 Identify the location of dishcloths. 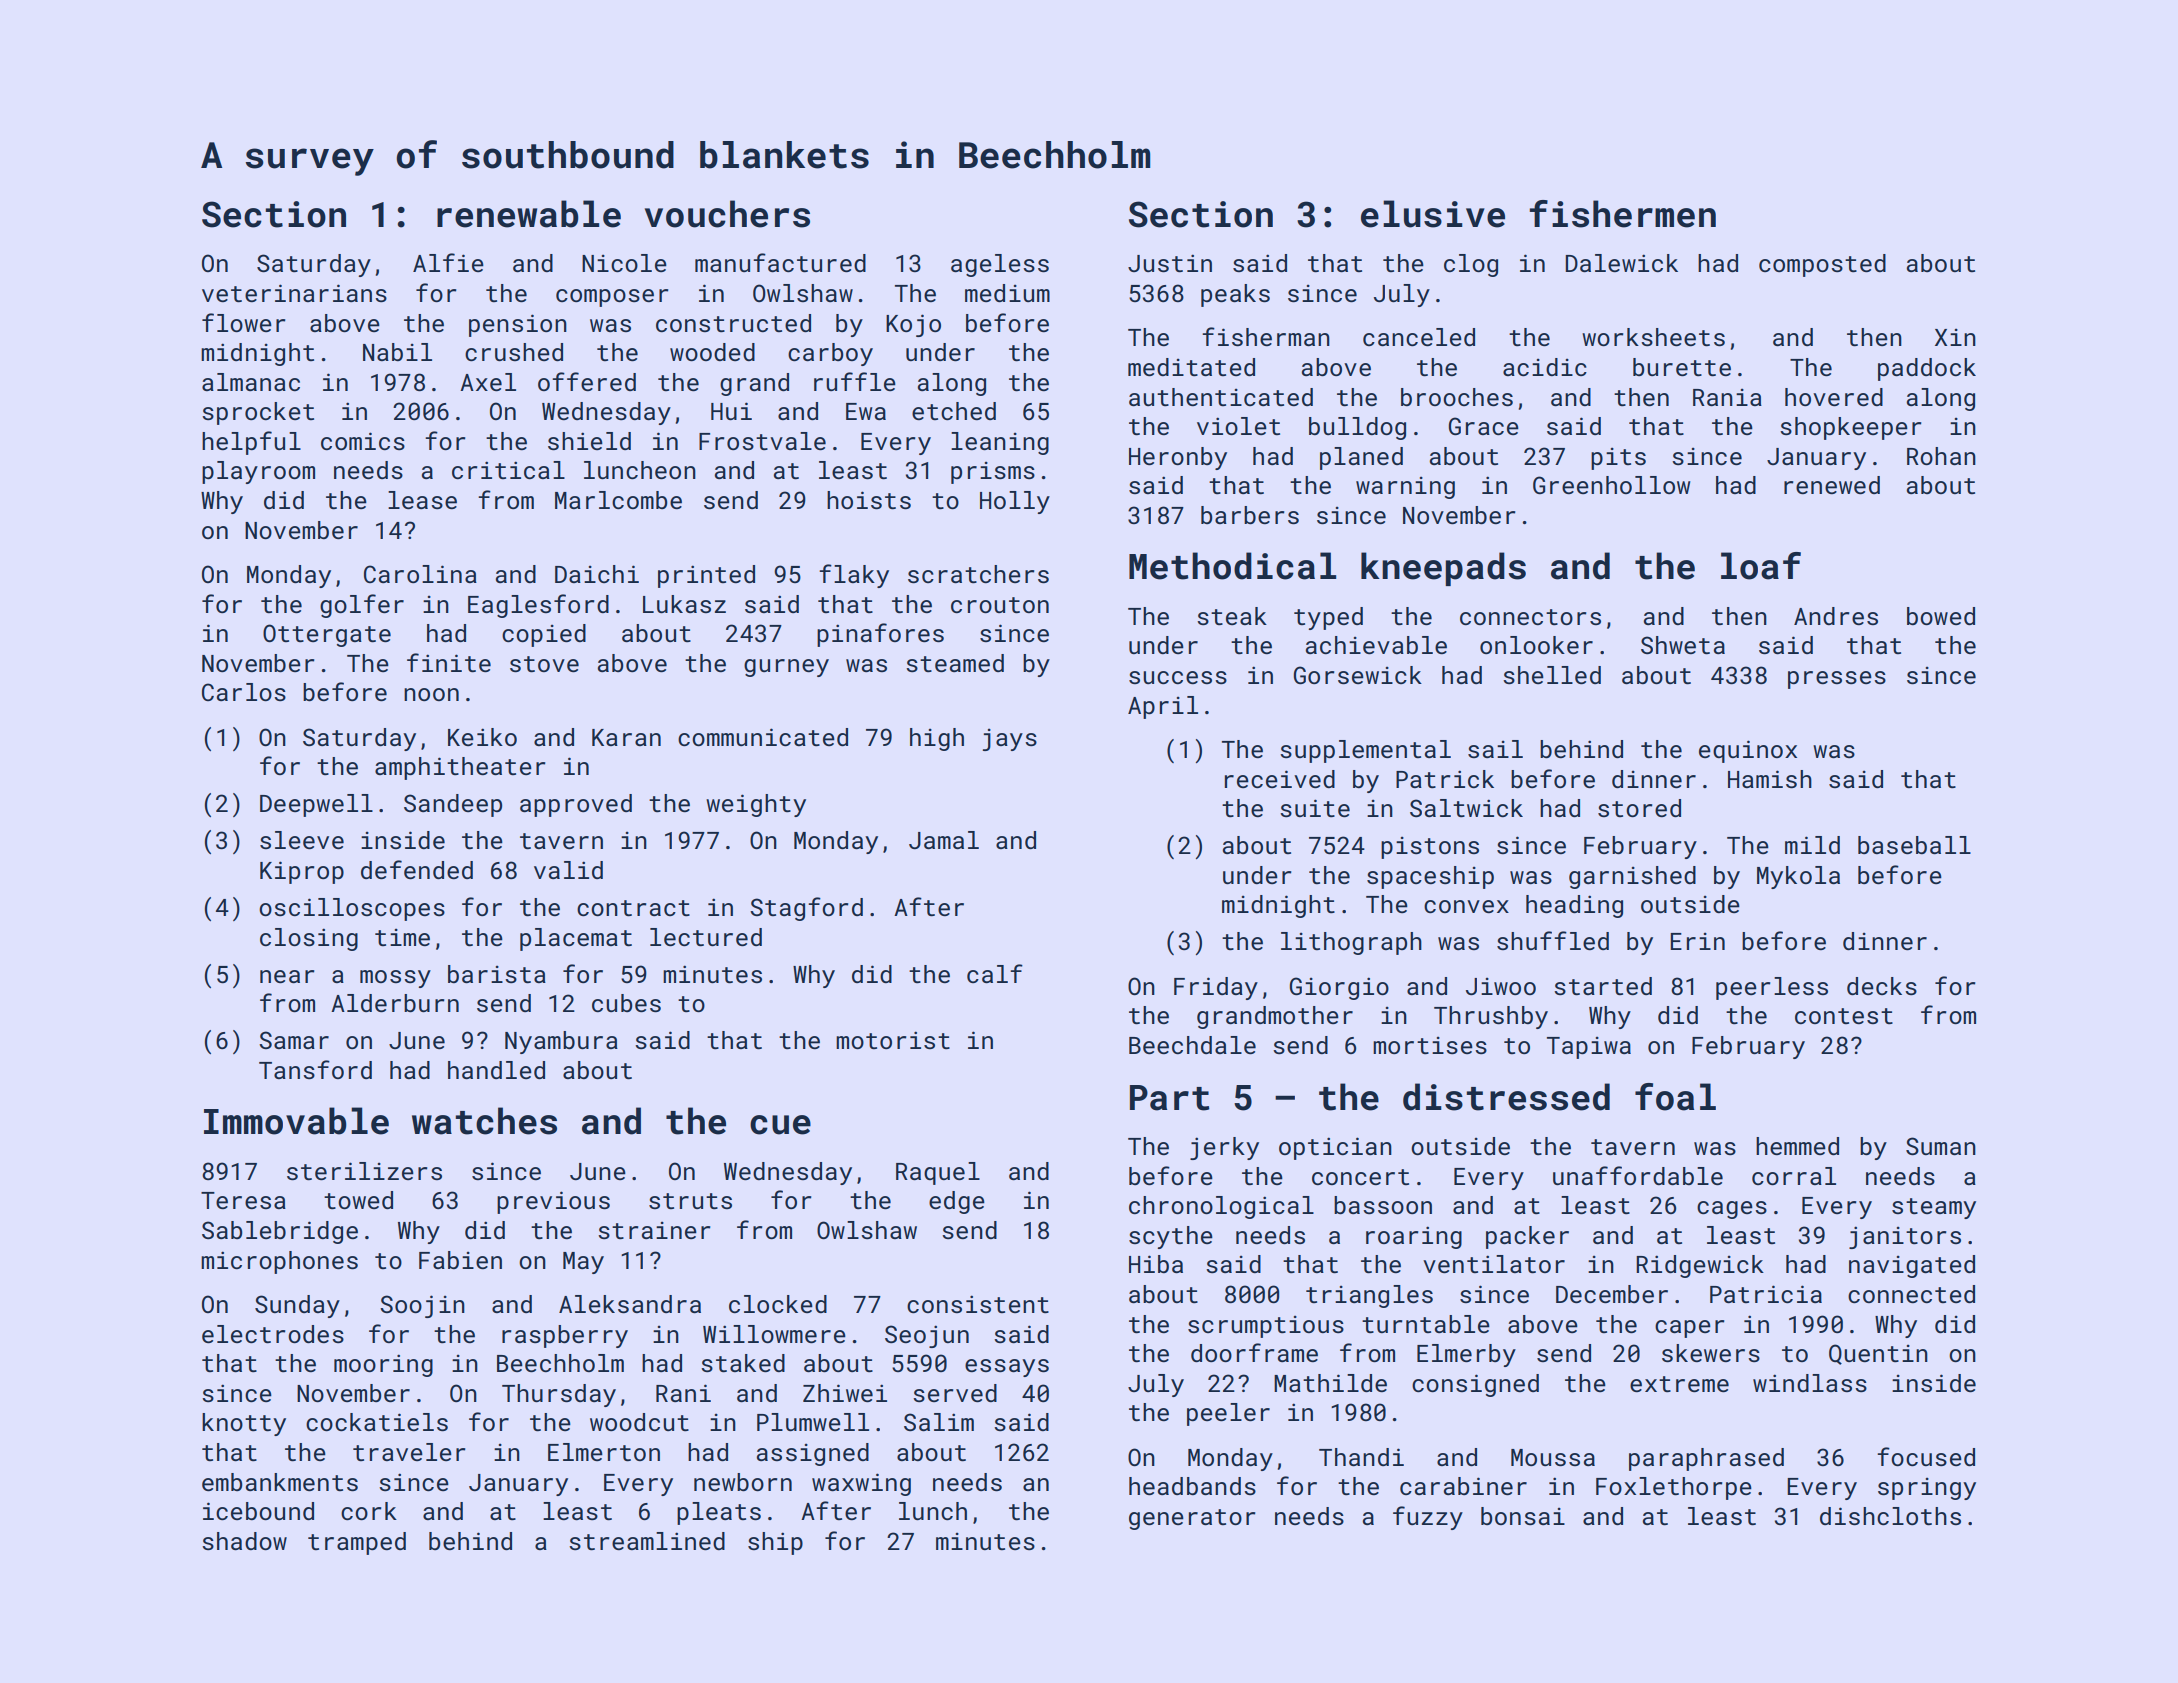
(1890, 1516).
